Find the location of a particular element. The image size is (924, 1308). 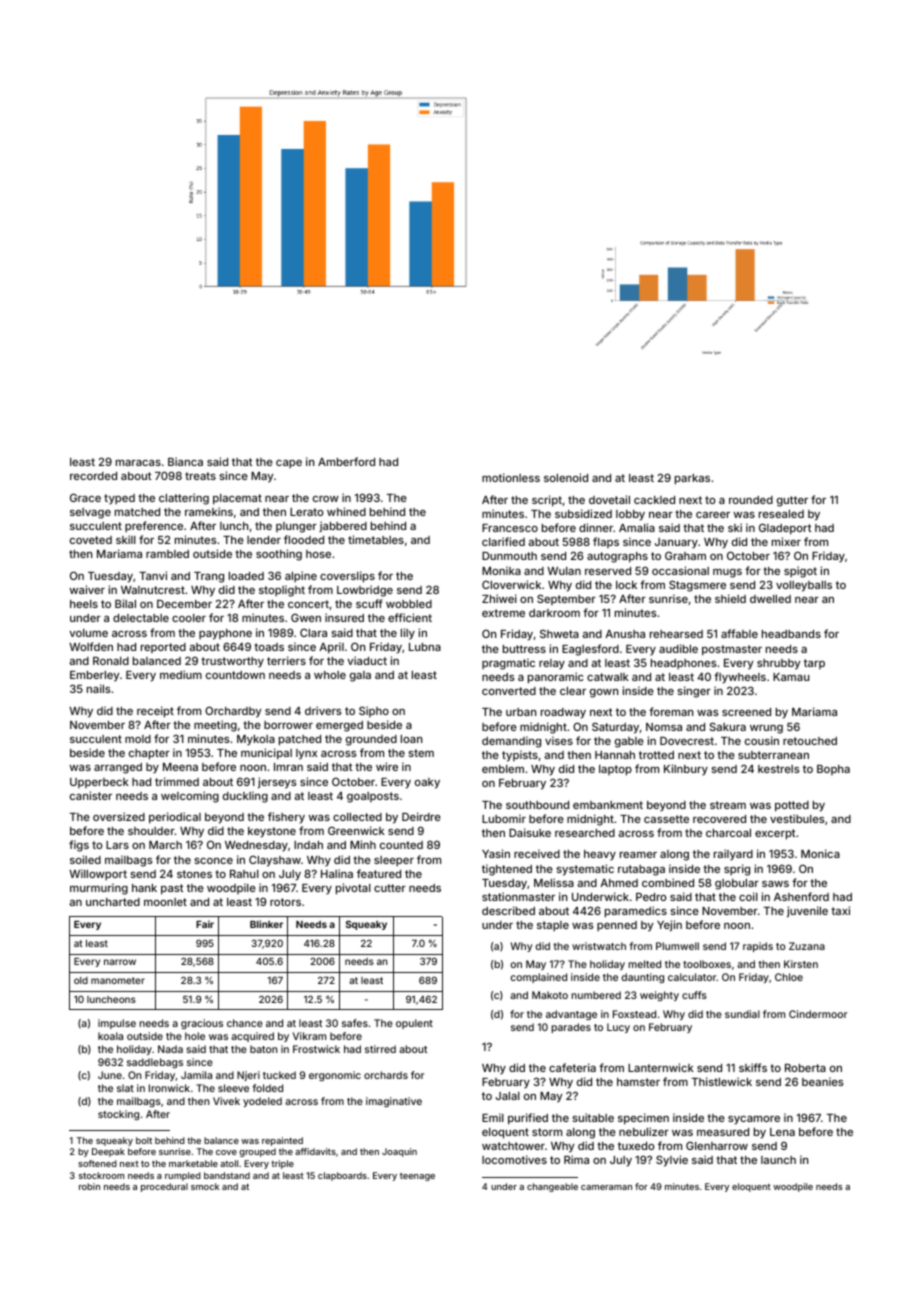

Chloe is located at coordinates (789, 977).
